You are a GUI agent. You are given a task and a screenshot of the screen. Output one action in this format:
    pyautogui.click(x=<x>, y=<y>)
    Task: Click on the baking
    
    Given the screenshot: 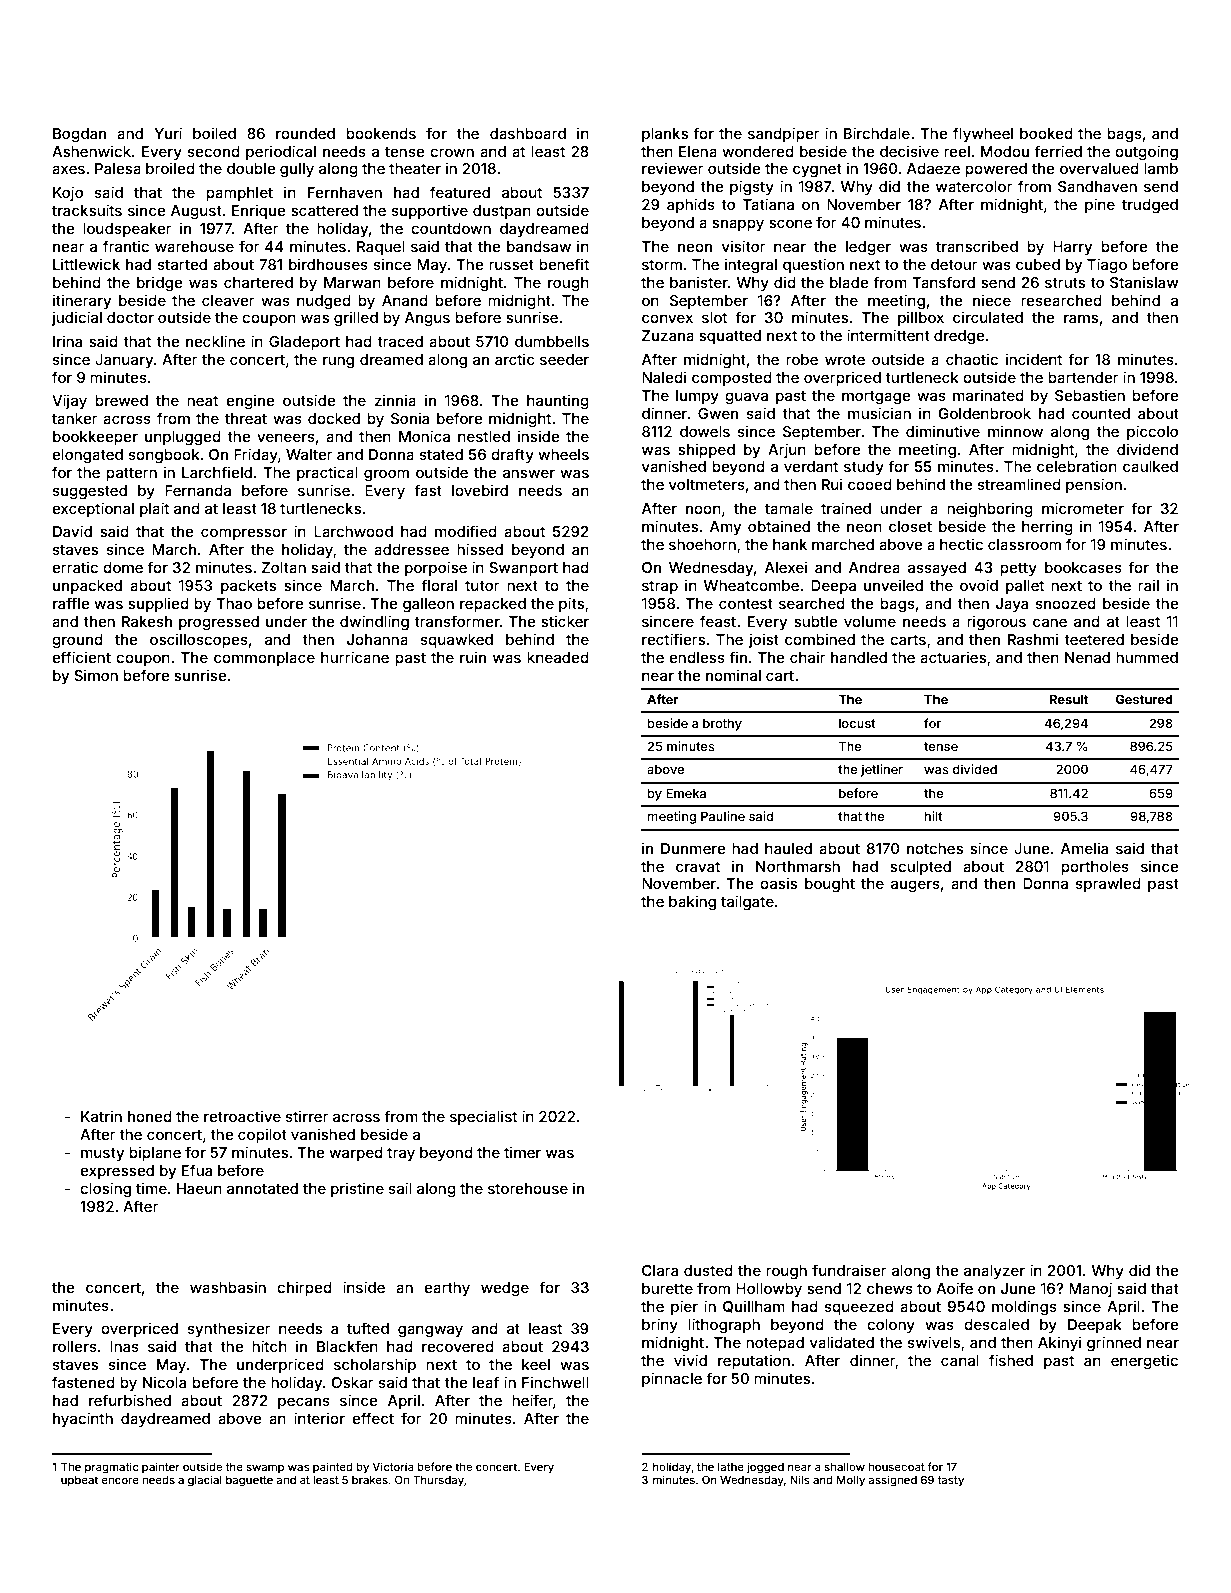 What is the action you would take?
    pyautogui.click(x=692, y=902)
